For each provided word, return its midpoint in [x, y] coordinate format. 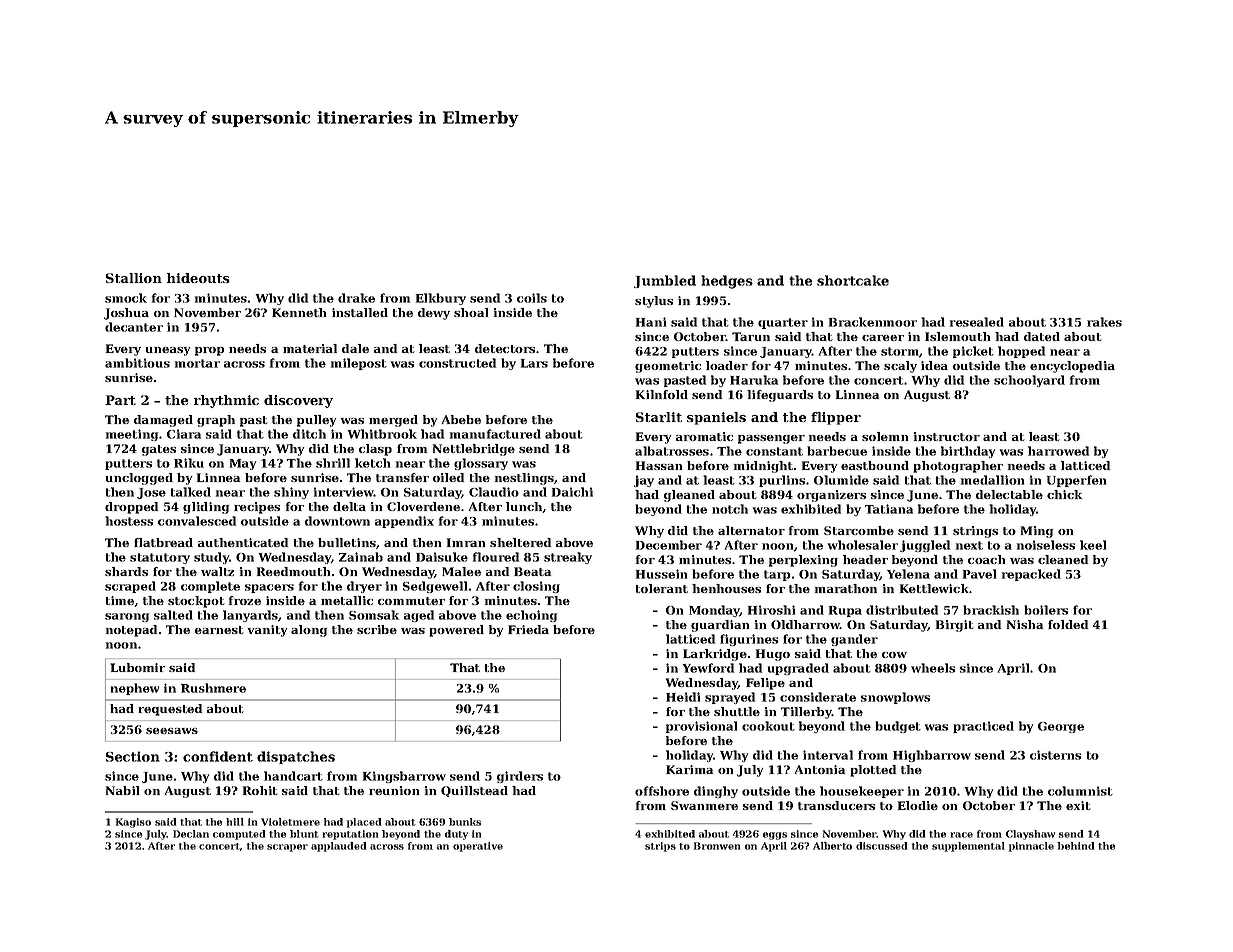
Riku [189, 463]
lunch [524, 507]
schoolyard [1029, 381]
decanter [134, 327]
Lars [534, 363]
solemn [885, 436]
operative [478, 847]
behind [1075, 846]
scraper [287, 848]
